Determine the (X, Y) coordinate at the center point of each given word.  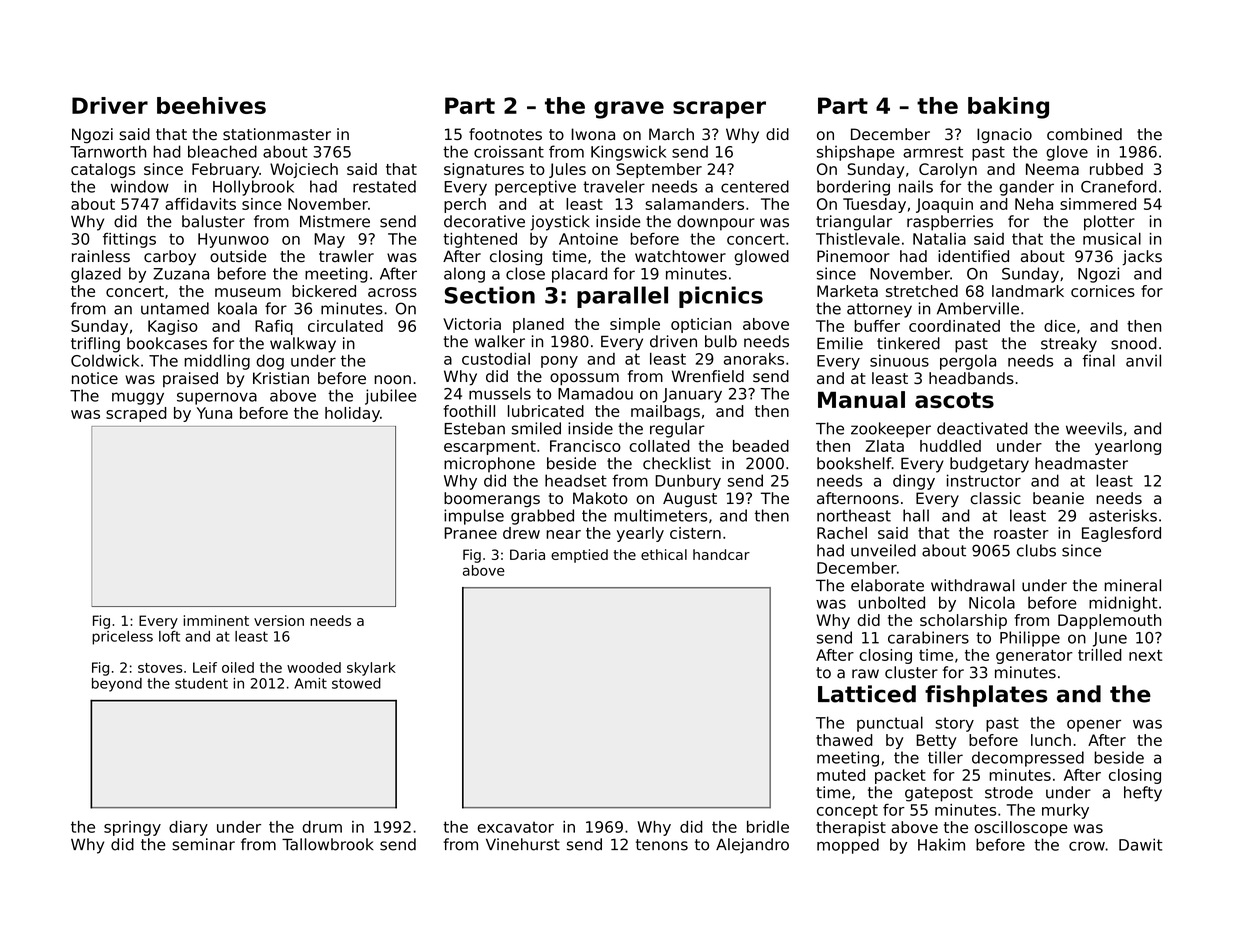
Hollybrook (253, 188)
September (659, 170)
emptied (579, 556)
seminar (203, 844)
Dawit (1140, 844)
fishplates (986, 696)
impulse (474, 517)
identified (973, 256)
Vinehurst (523, 844)
